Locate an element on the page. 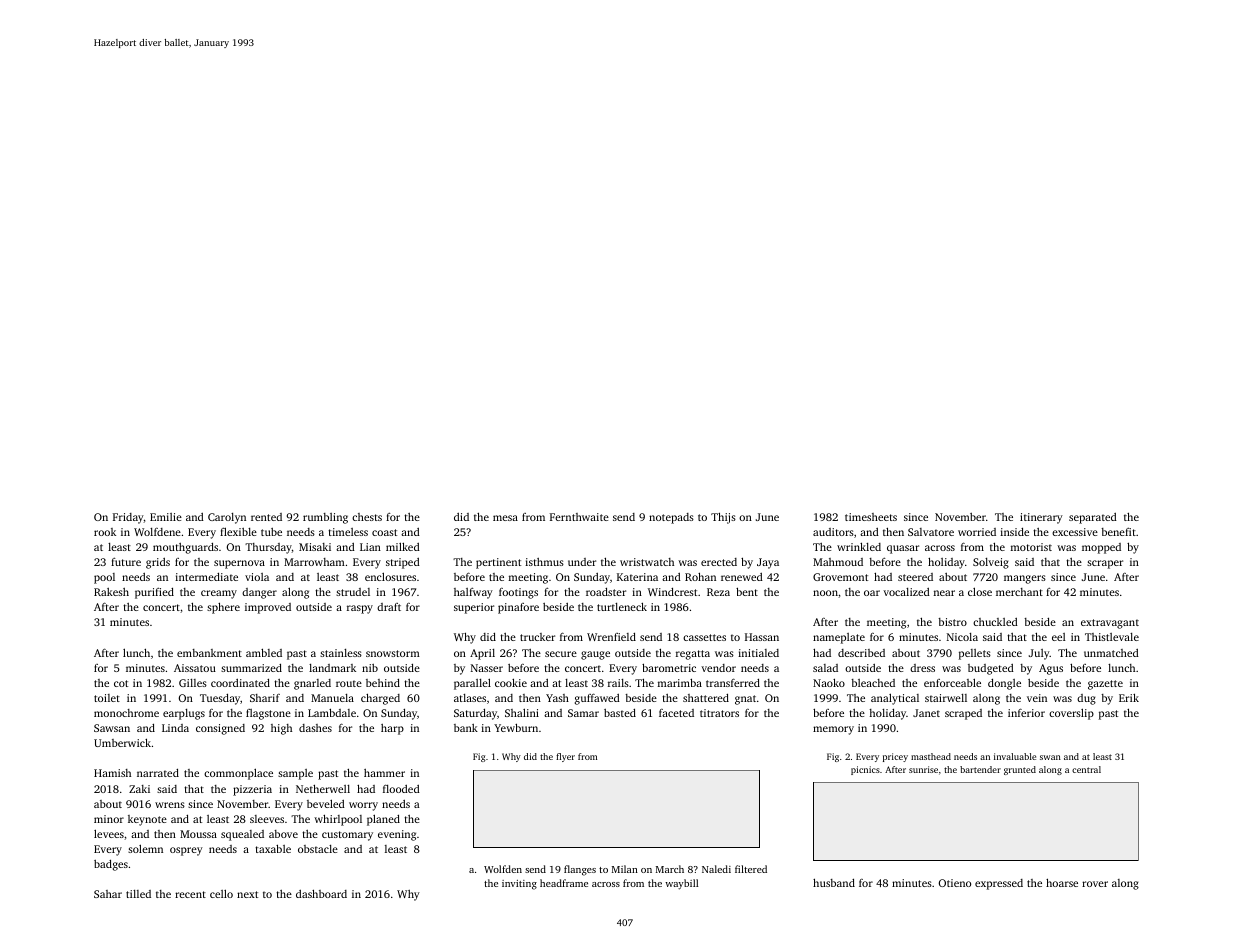  next is located at coordinates (247, 894).
